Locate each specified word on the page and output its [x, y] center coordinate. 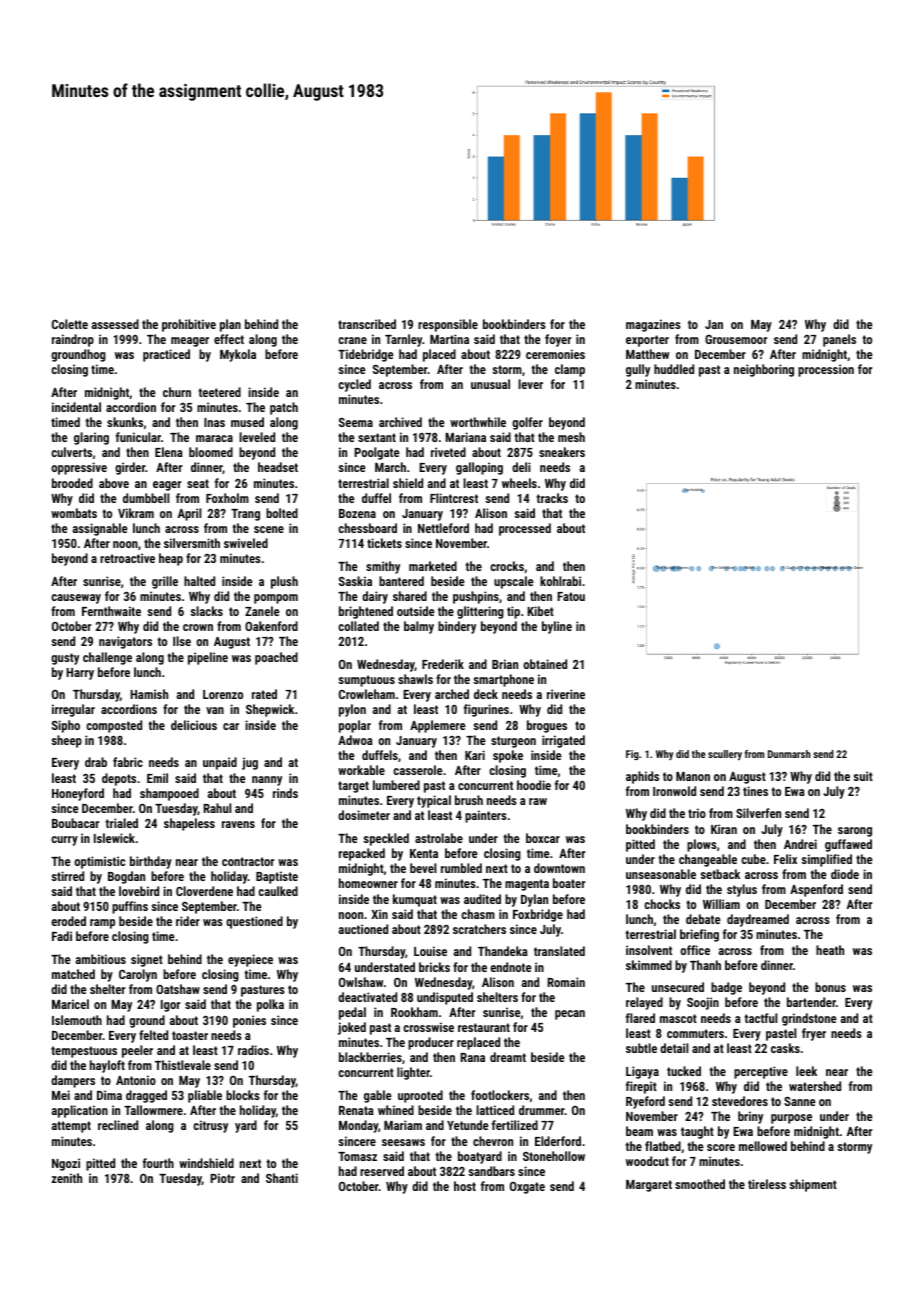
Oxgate [527, 1188]
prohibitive [189, 325]
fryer [814, 1034]
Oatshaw [178, 989]
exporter [647, 341]
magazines [653, 325]
